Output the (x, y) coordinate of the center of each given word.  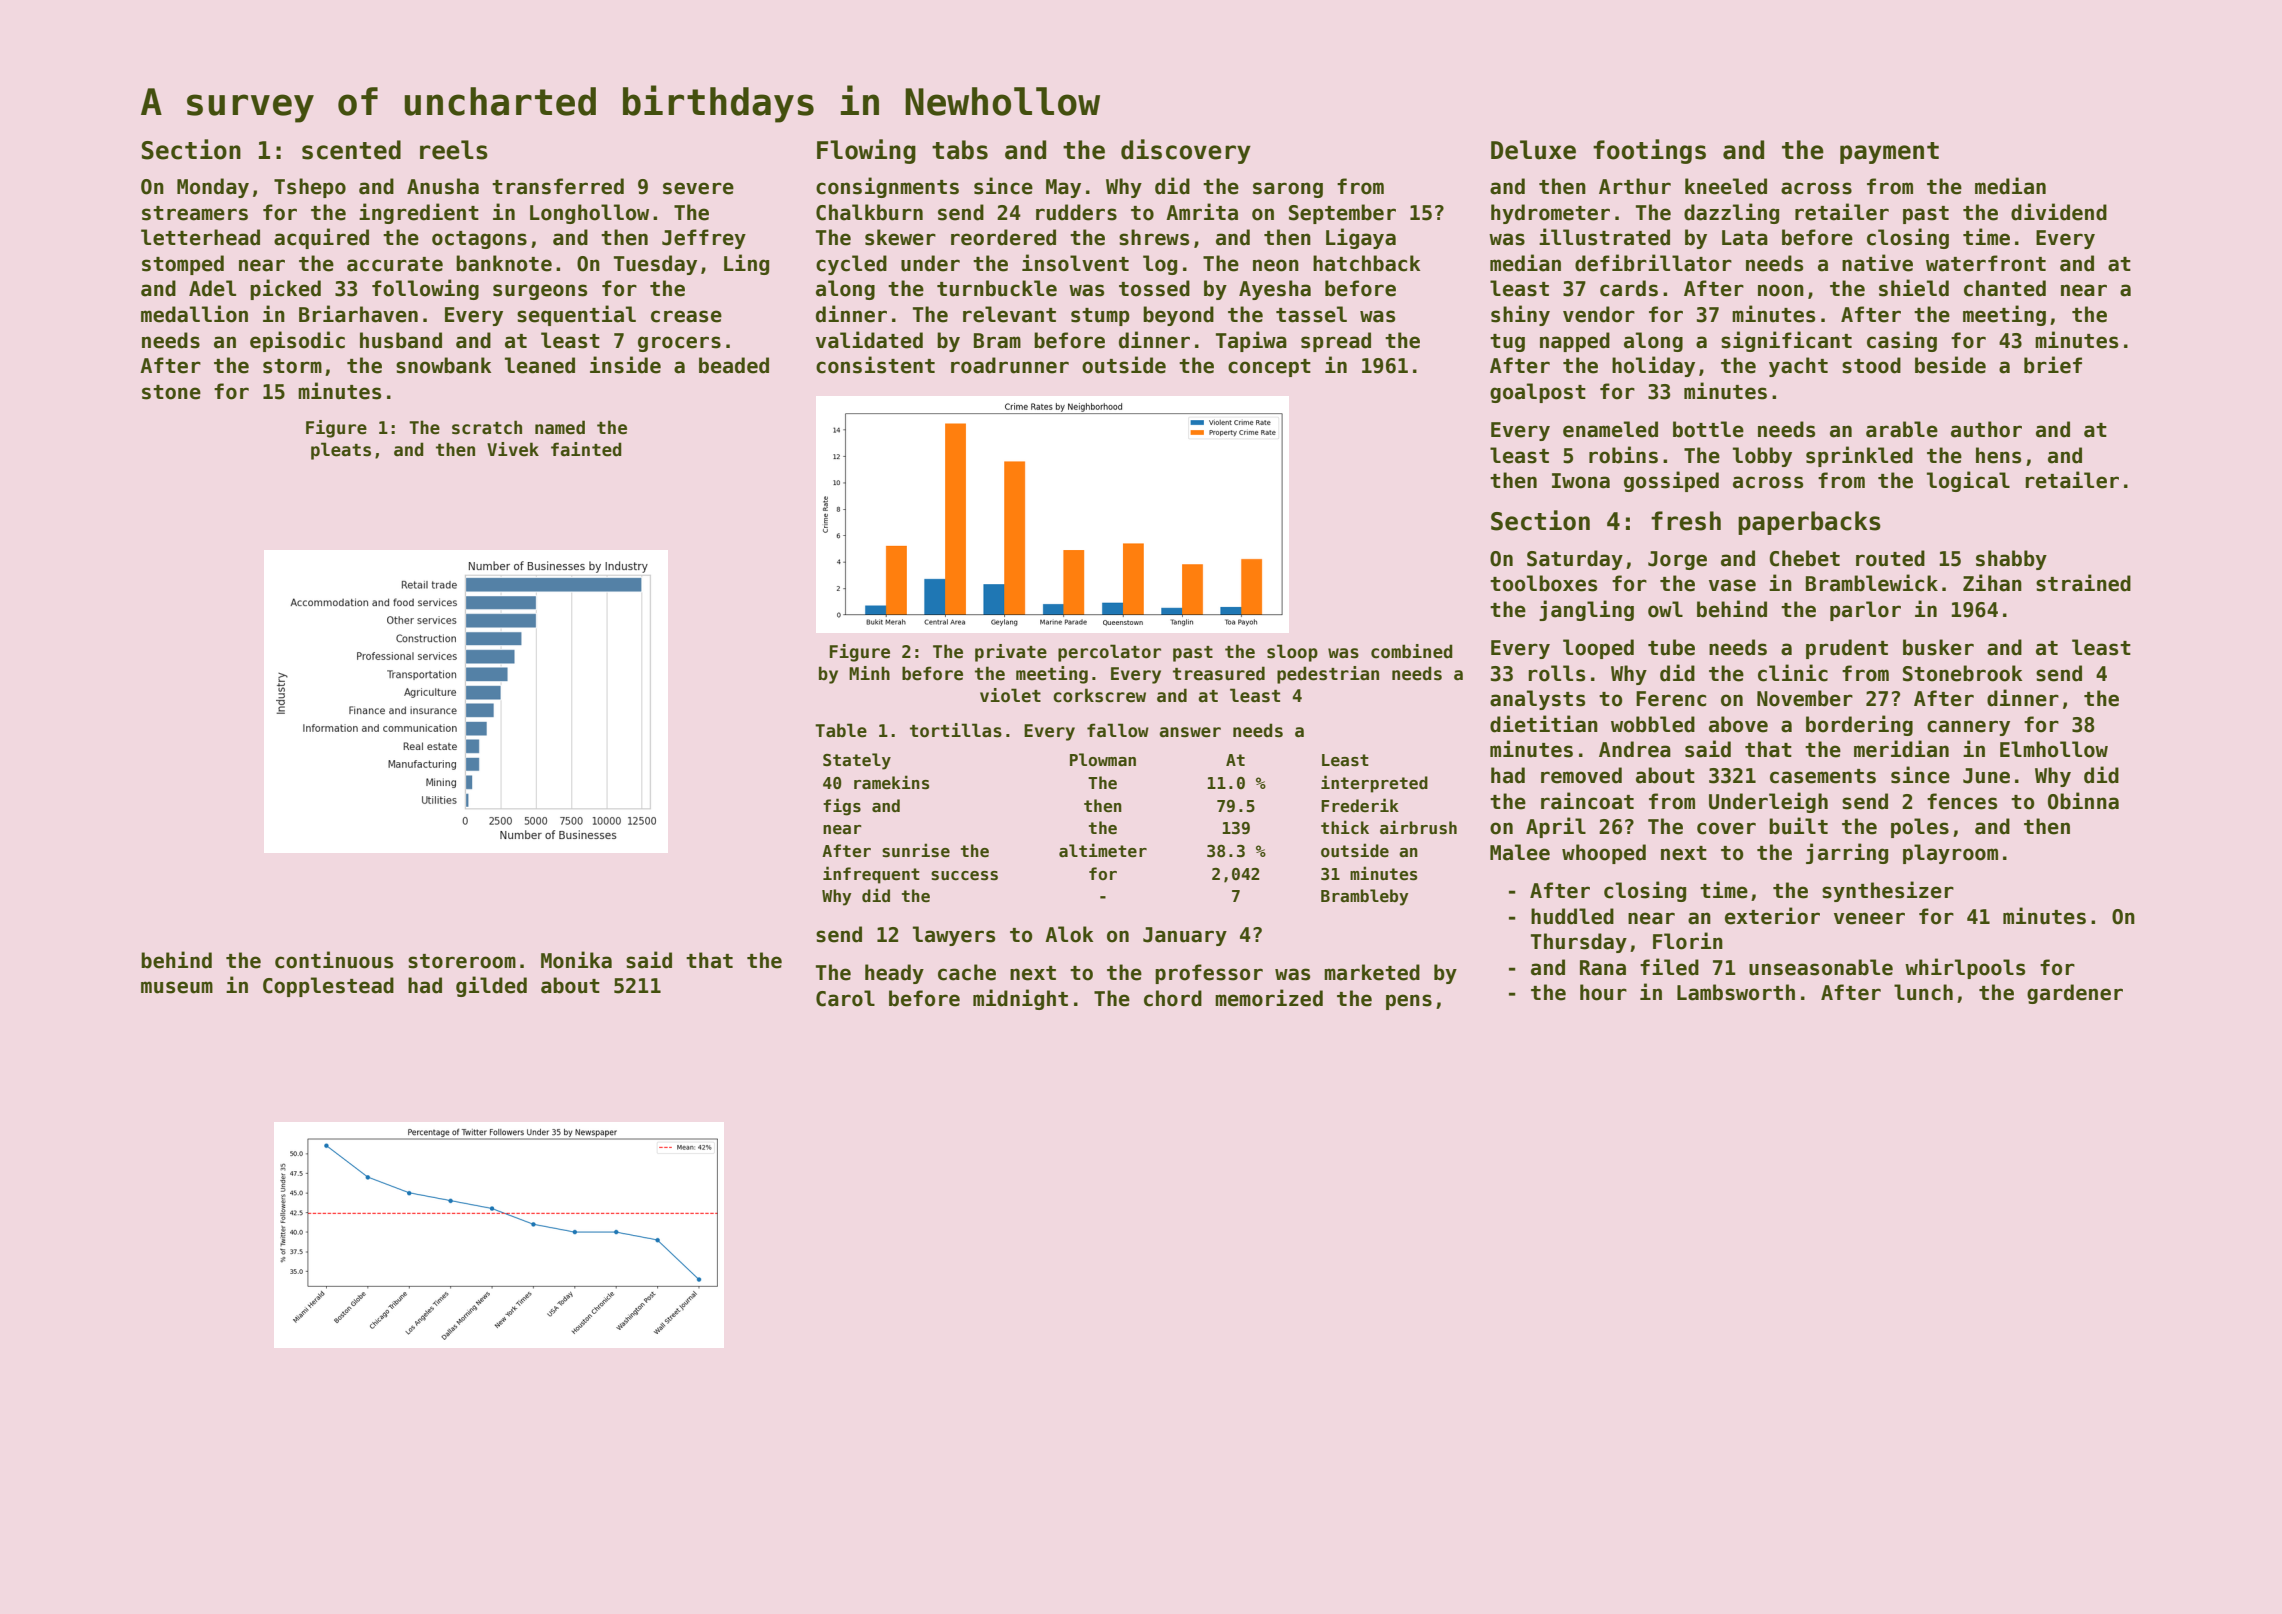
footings (1649, 151)
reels (454, 150)
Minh (869, 673)
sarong (1288, 190)
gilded (491, 986)
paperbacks (1809, 523)
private (1011, 653)
